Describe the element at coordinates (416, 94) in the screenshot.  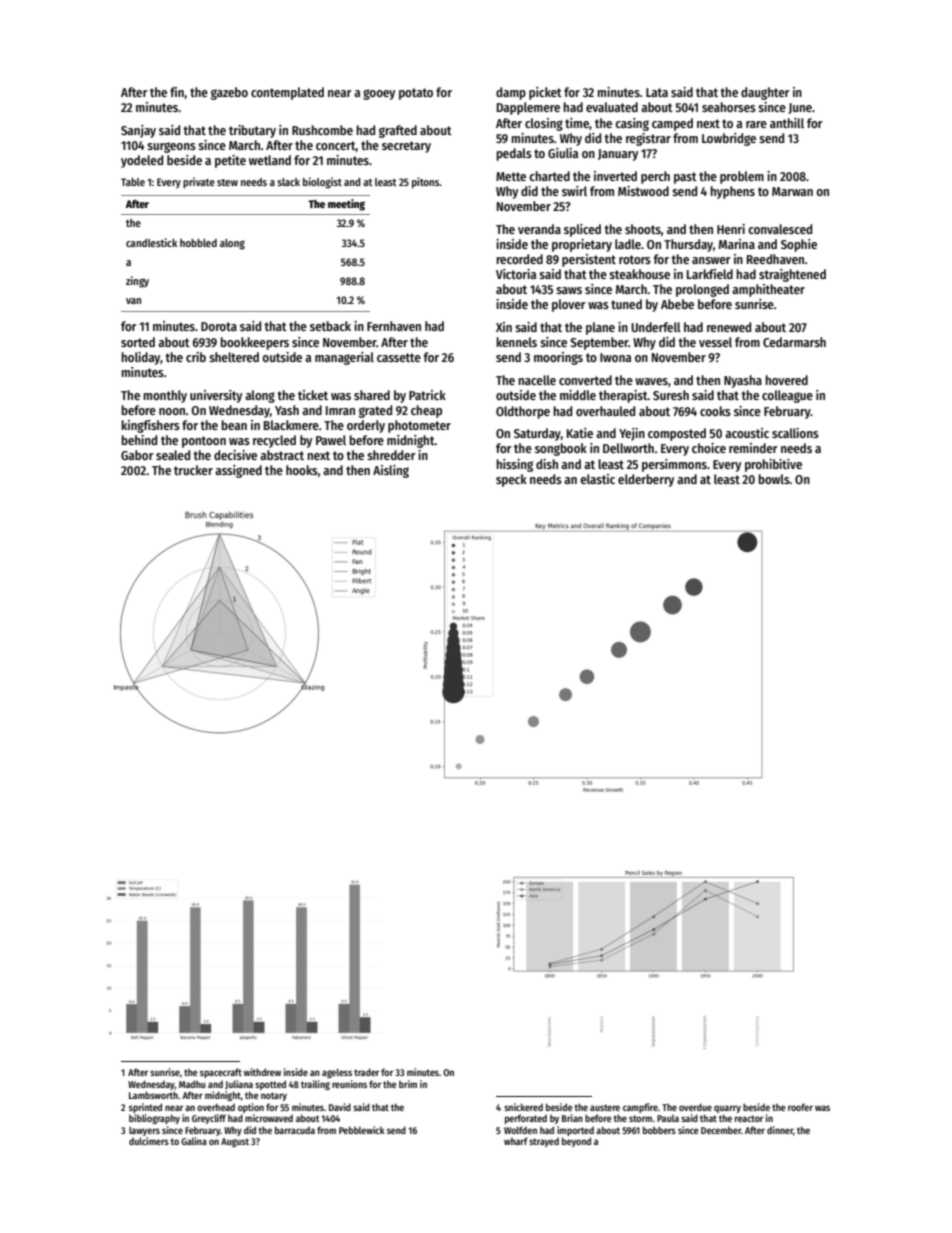
I see `potato` at that location.
